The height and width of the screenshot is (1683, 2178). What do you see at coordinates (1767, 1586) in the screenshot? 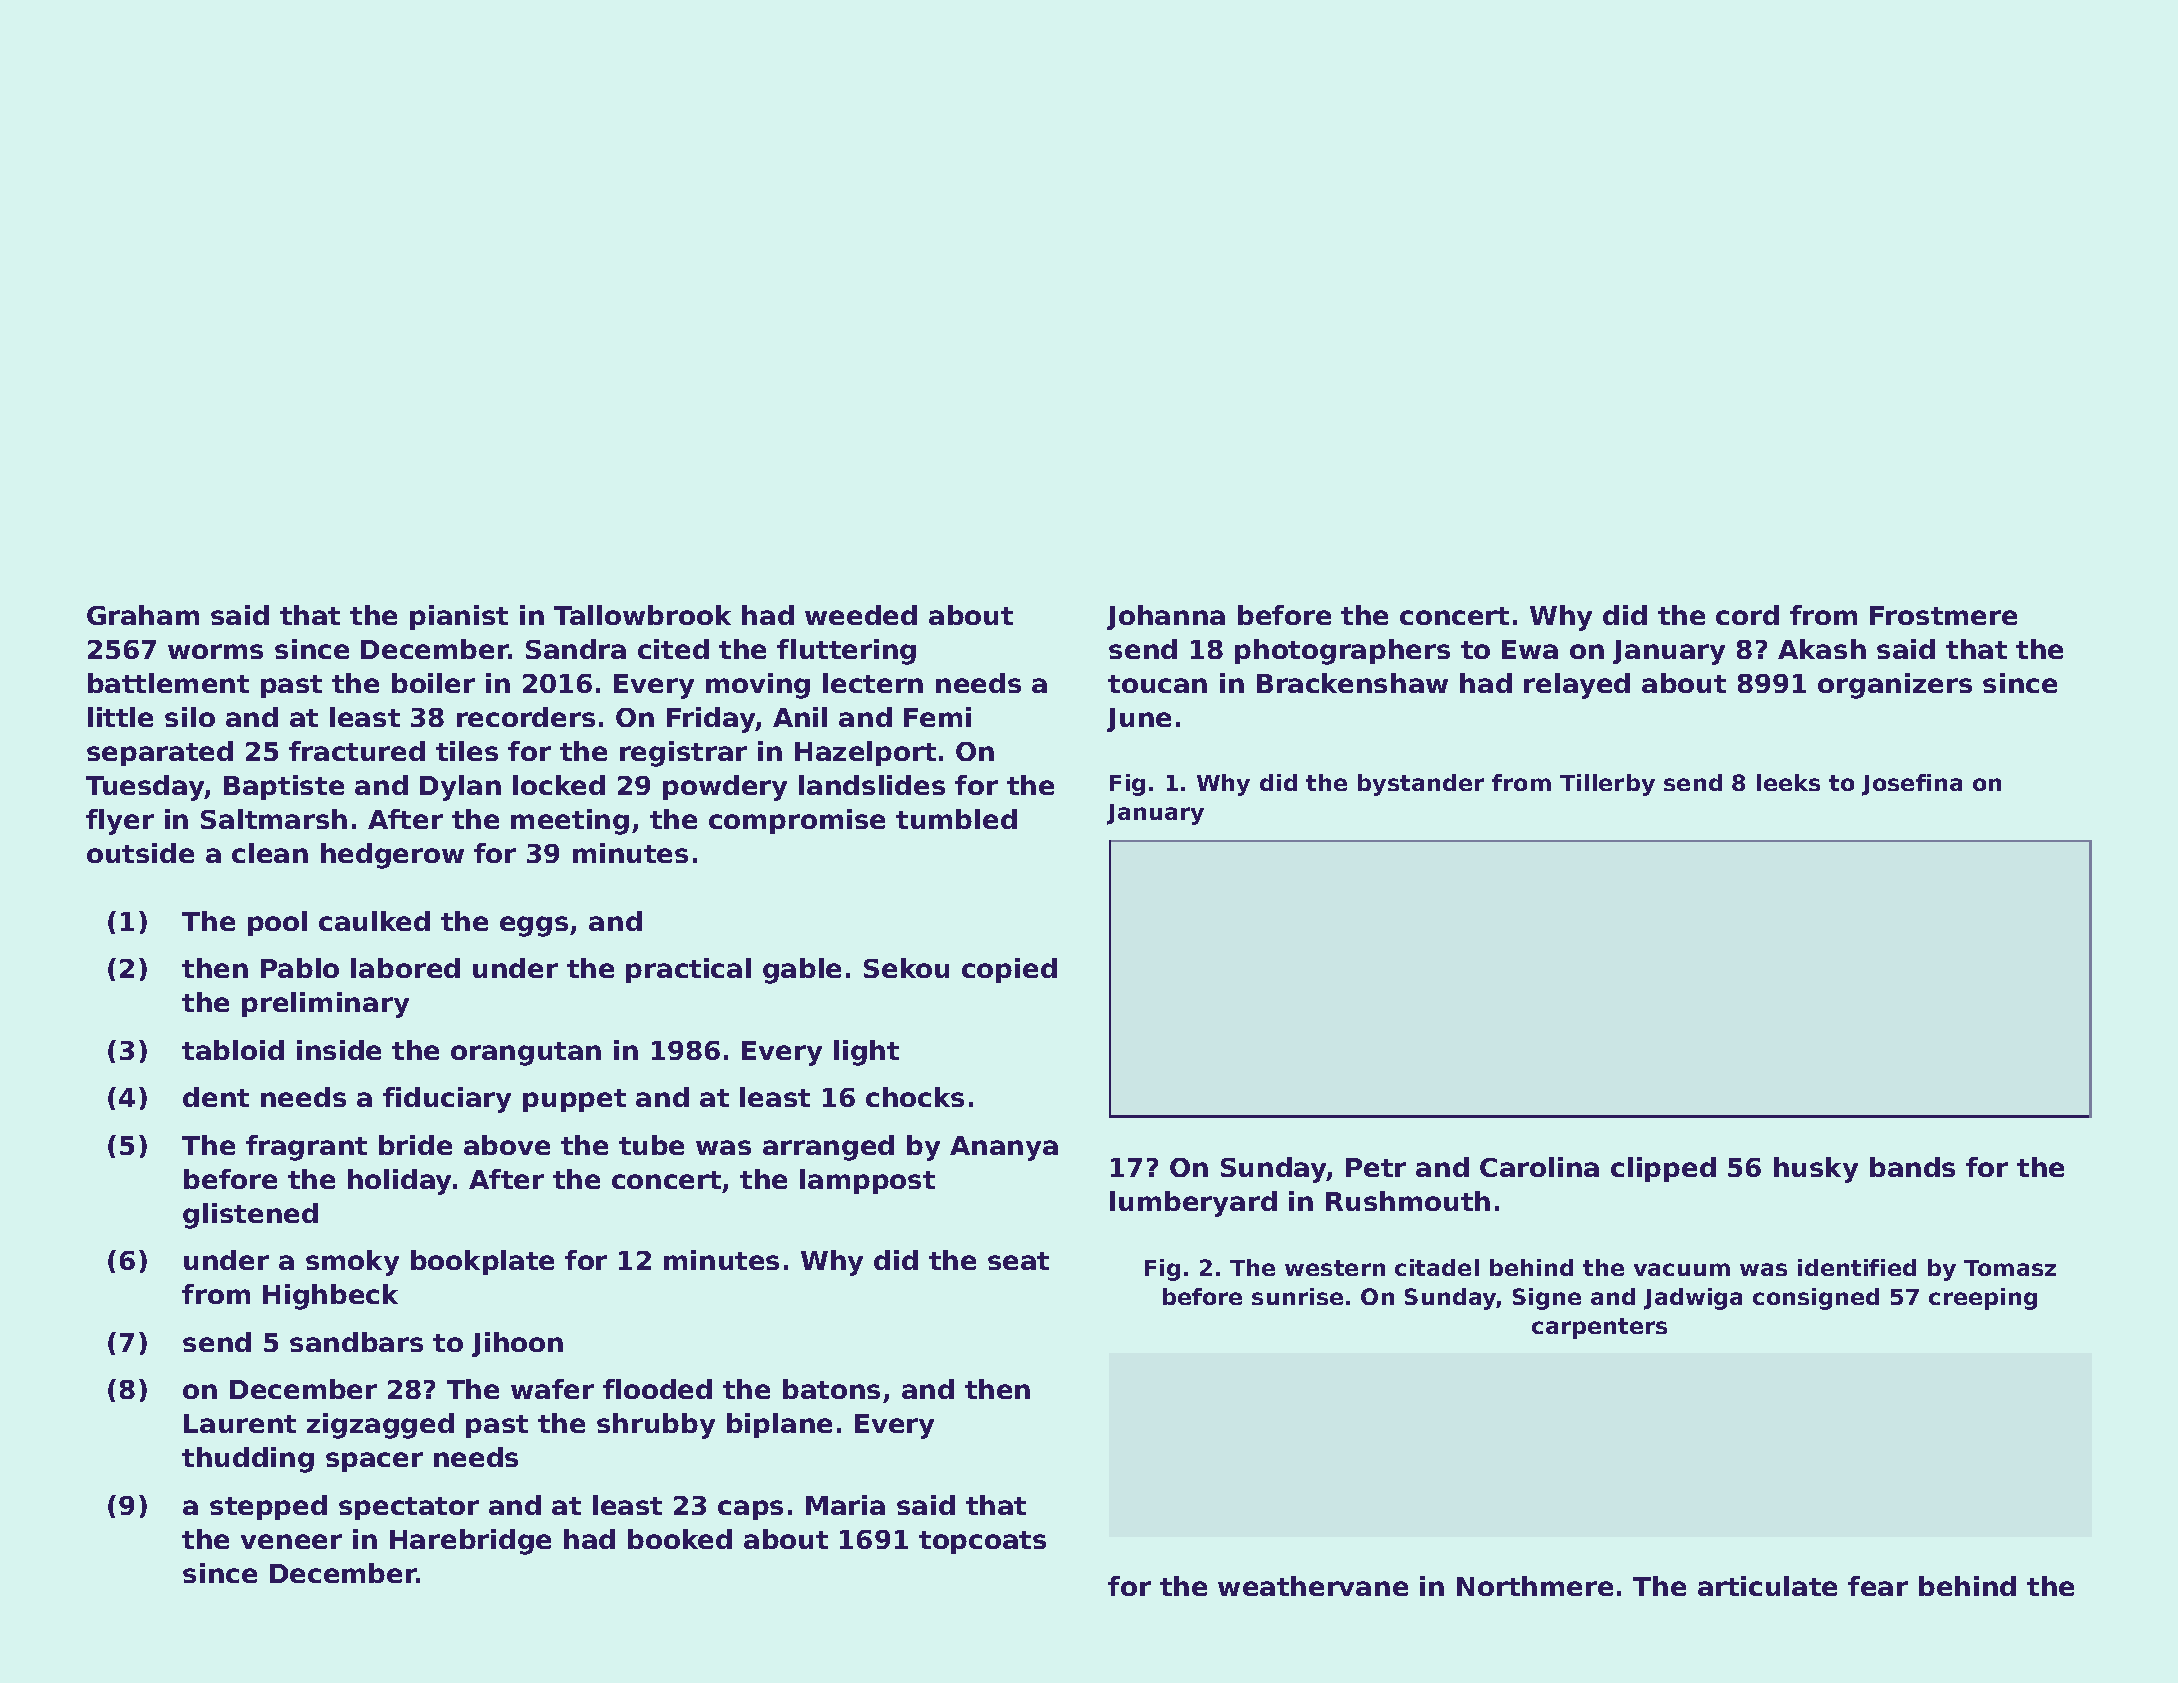
I see `articulate` at bounding box center [1767, 1586].
